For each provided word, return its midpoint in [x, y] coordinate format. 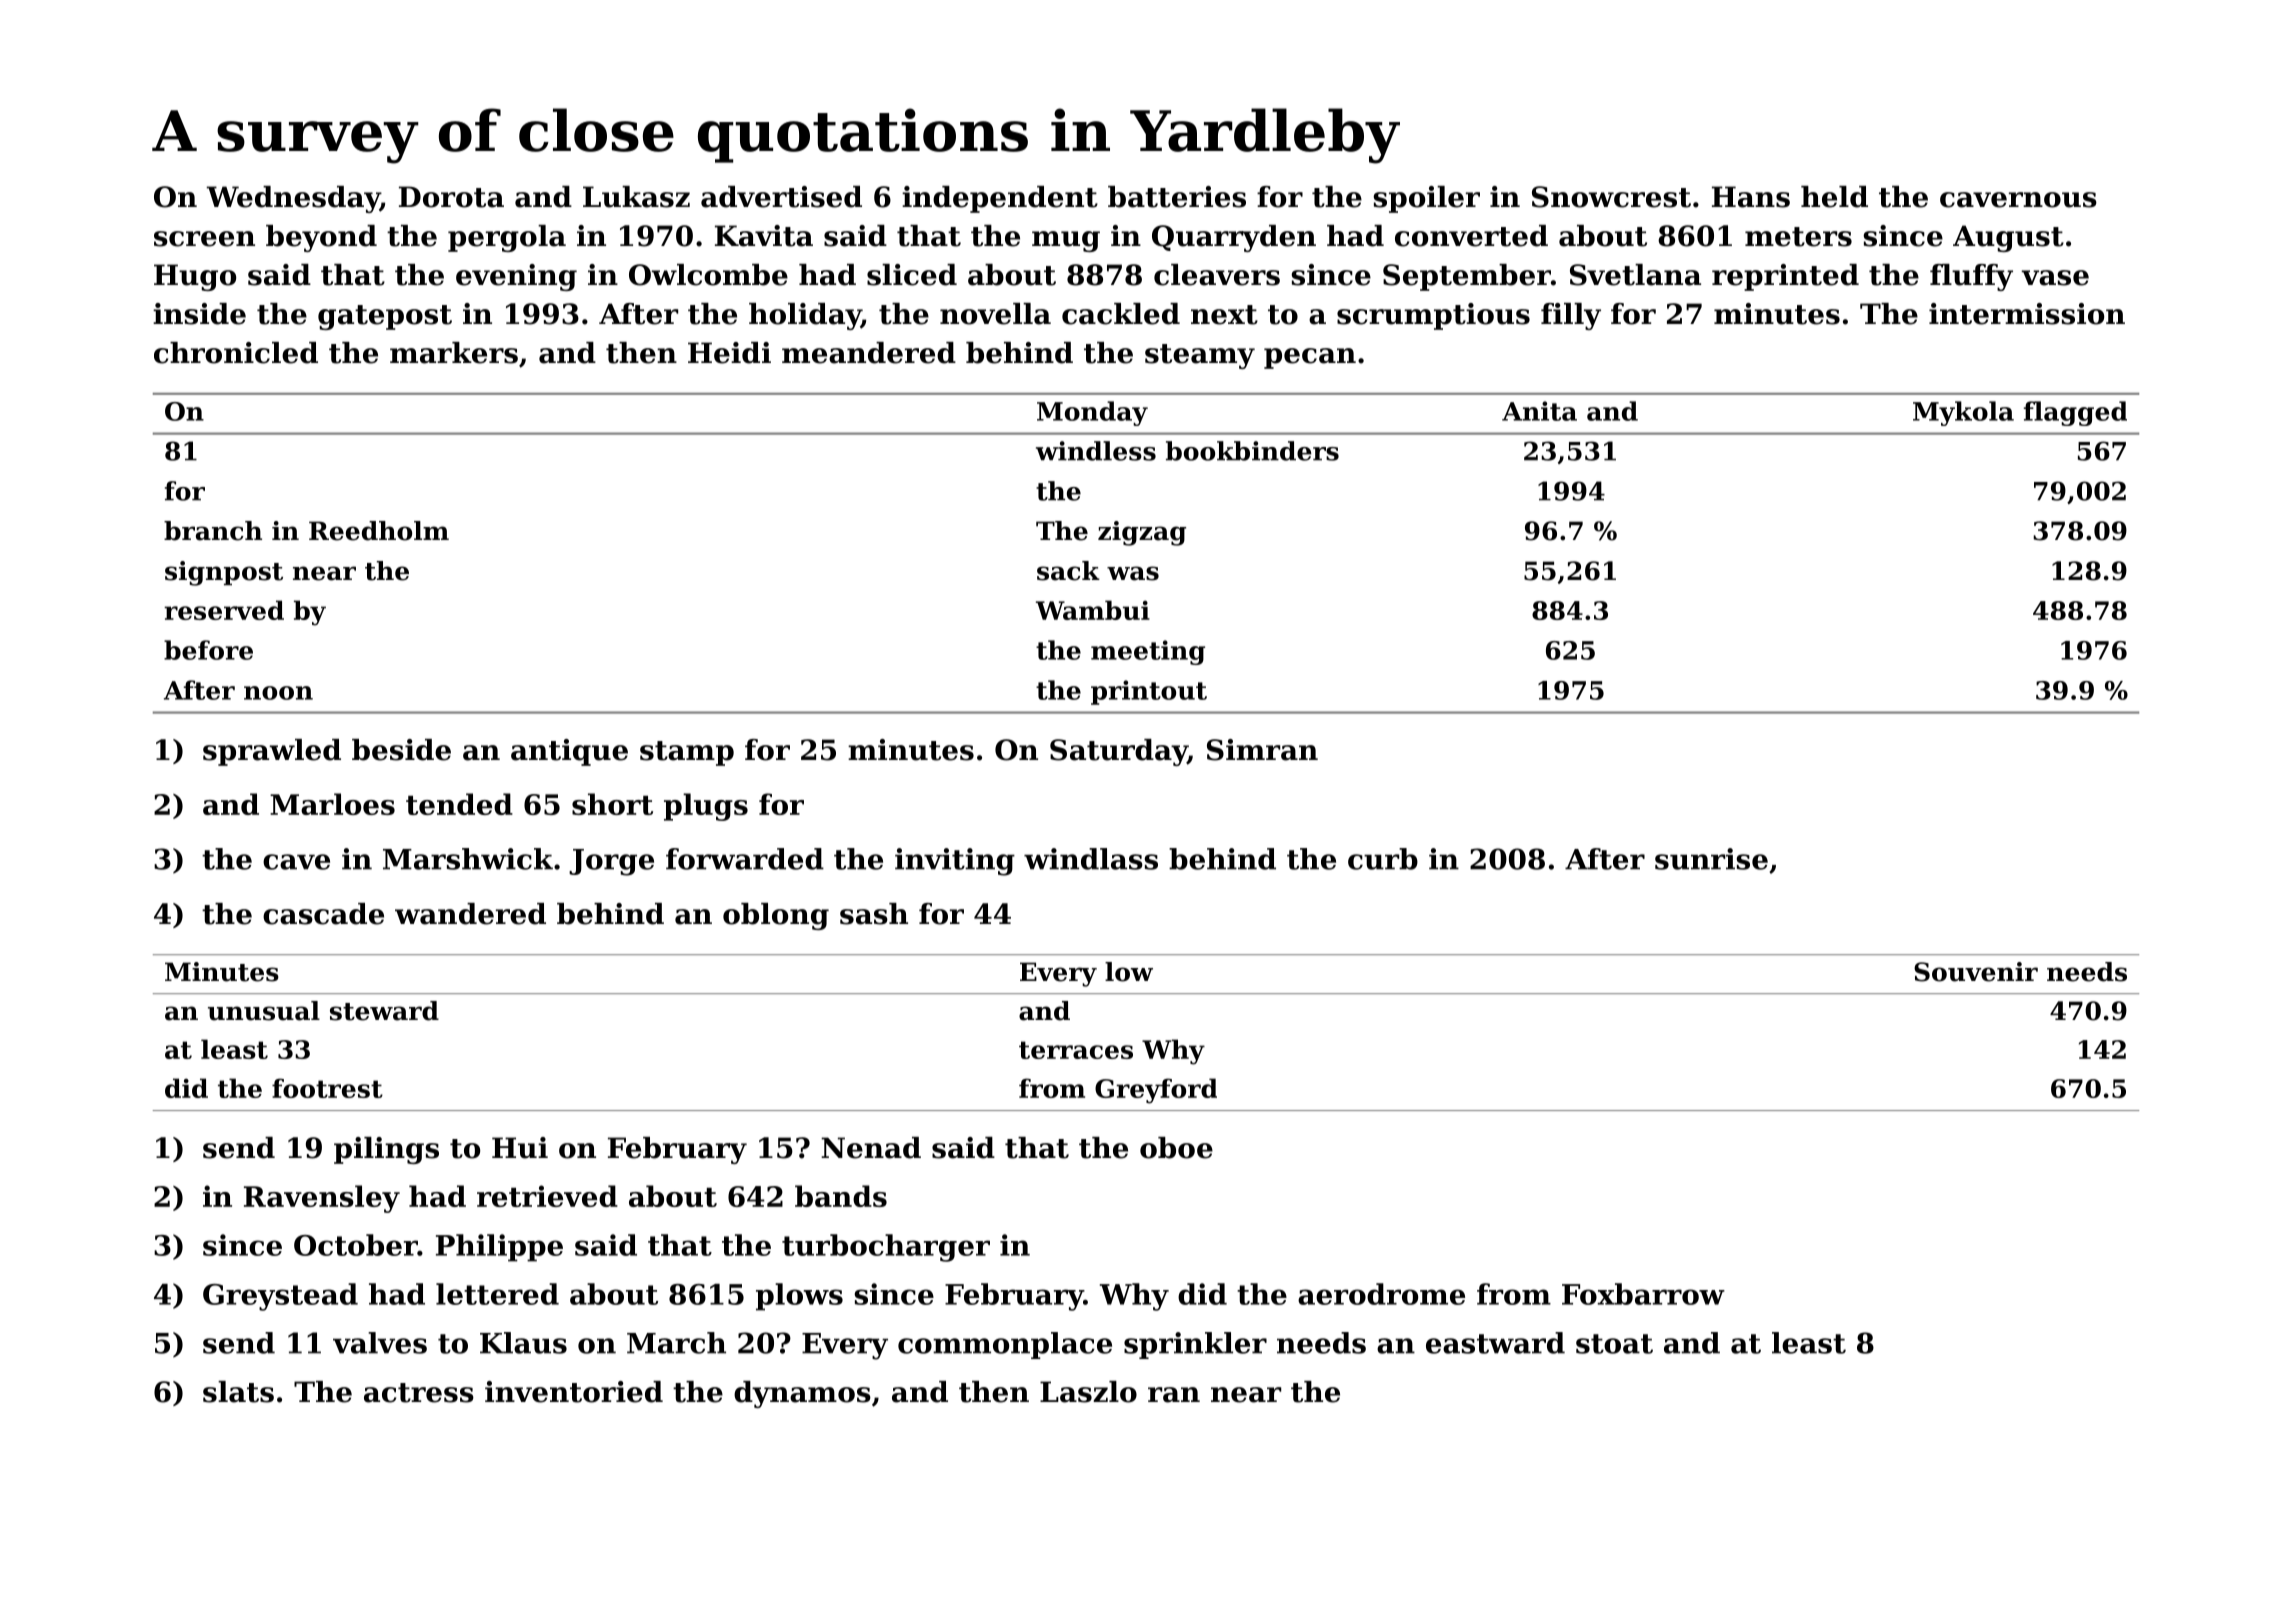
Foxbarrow [1643, 1294]
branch [213, 531]
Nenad [871, 1148]
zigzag [1142, 533]
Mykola [1963, 413]
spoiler [1426, 199]
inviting [955, 862]
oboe [1176, 1148]
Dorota [451, 197]
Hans [1751, 197]
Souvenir [1976, 972]
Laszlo [1088, 1392]
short [612, 804]
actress [419, 1393]
